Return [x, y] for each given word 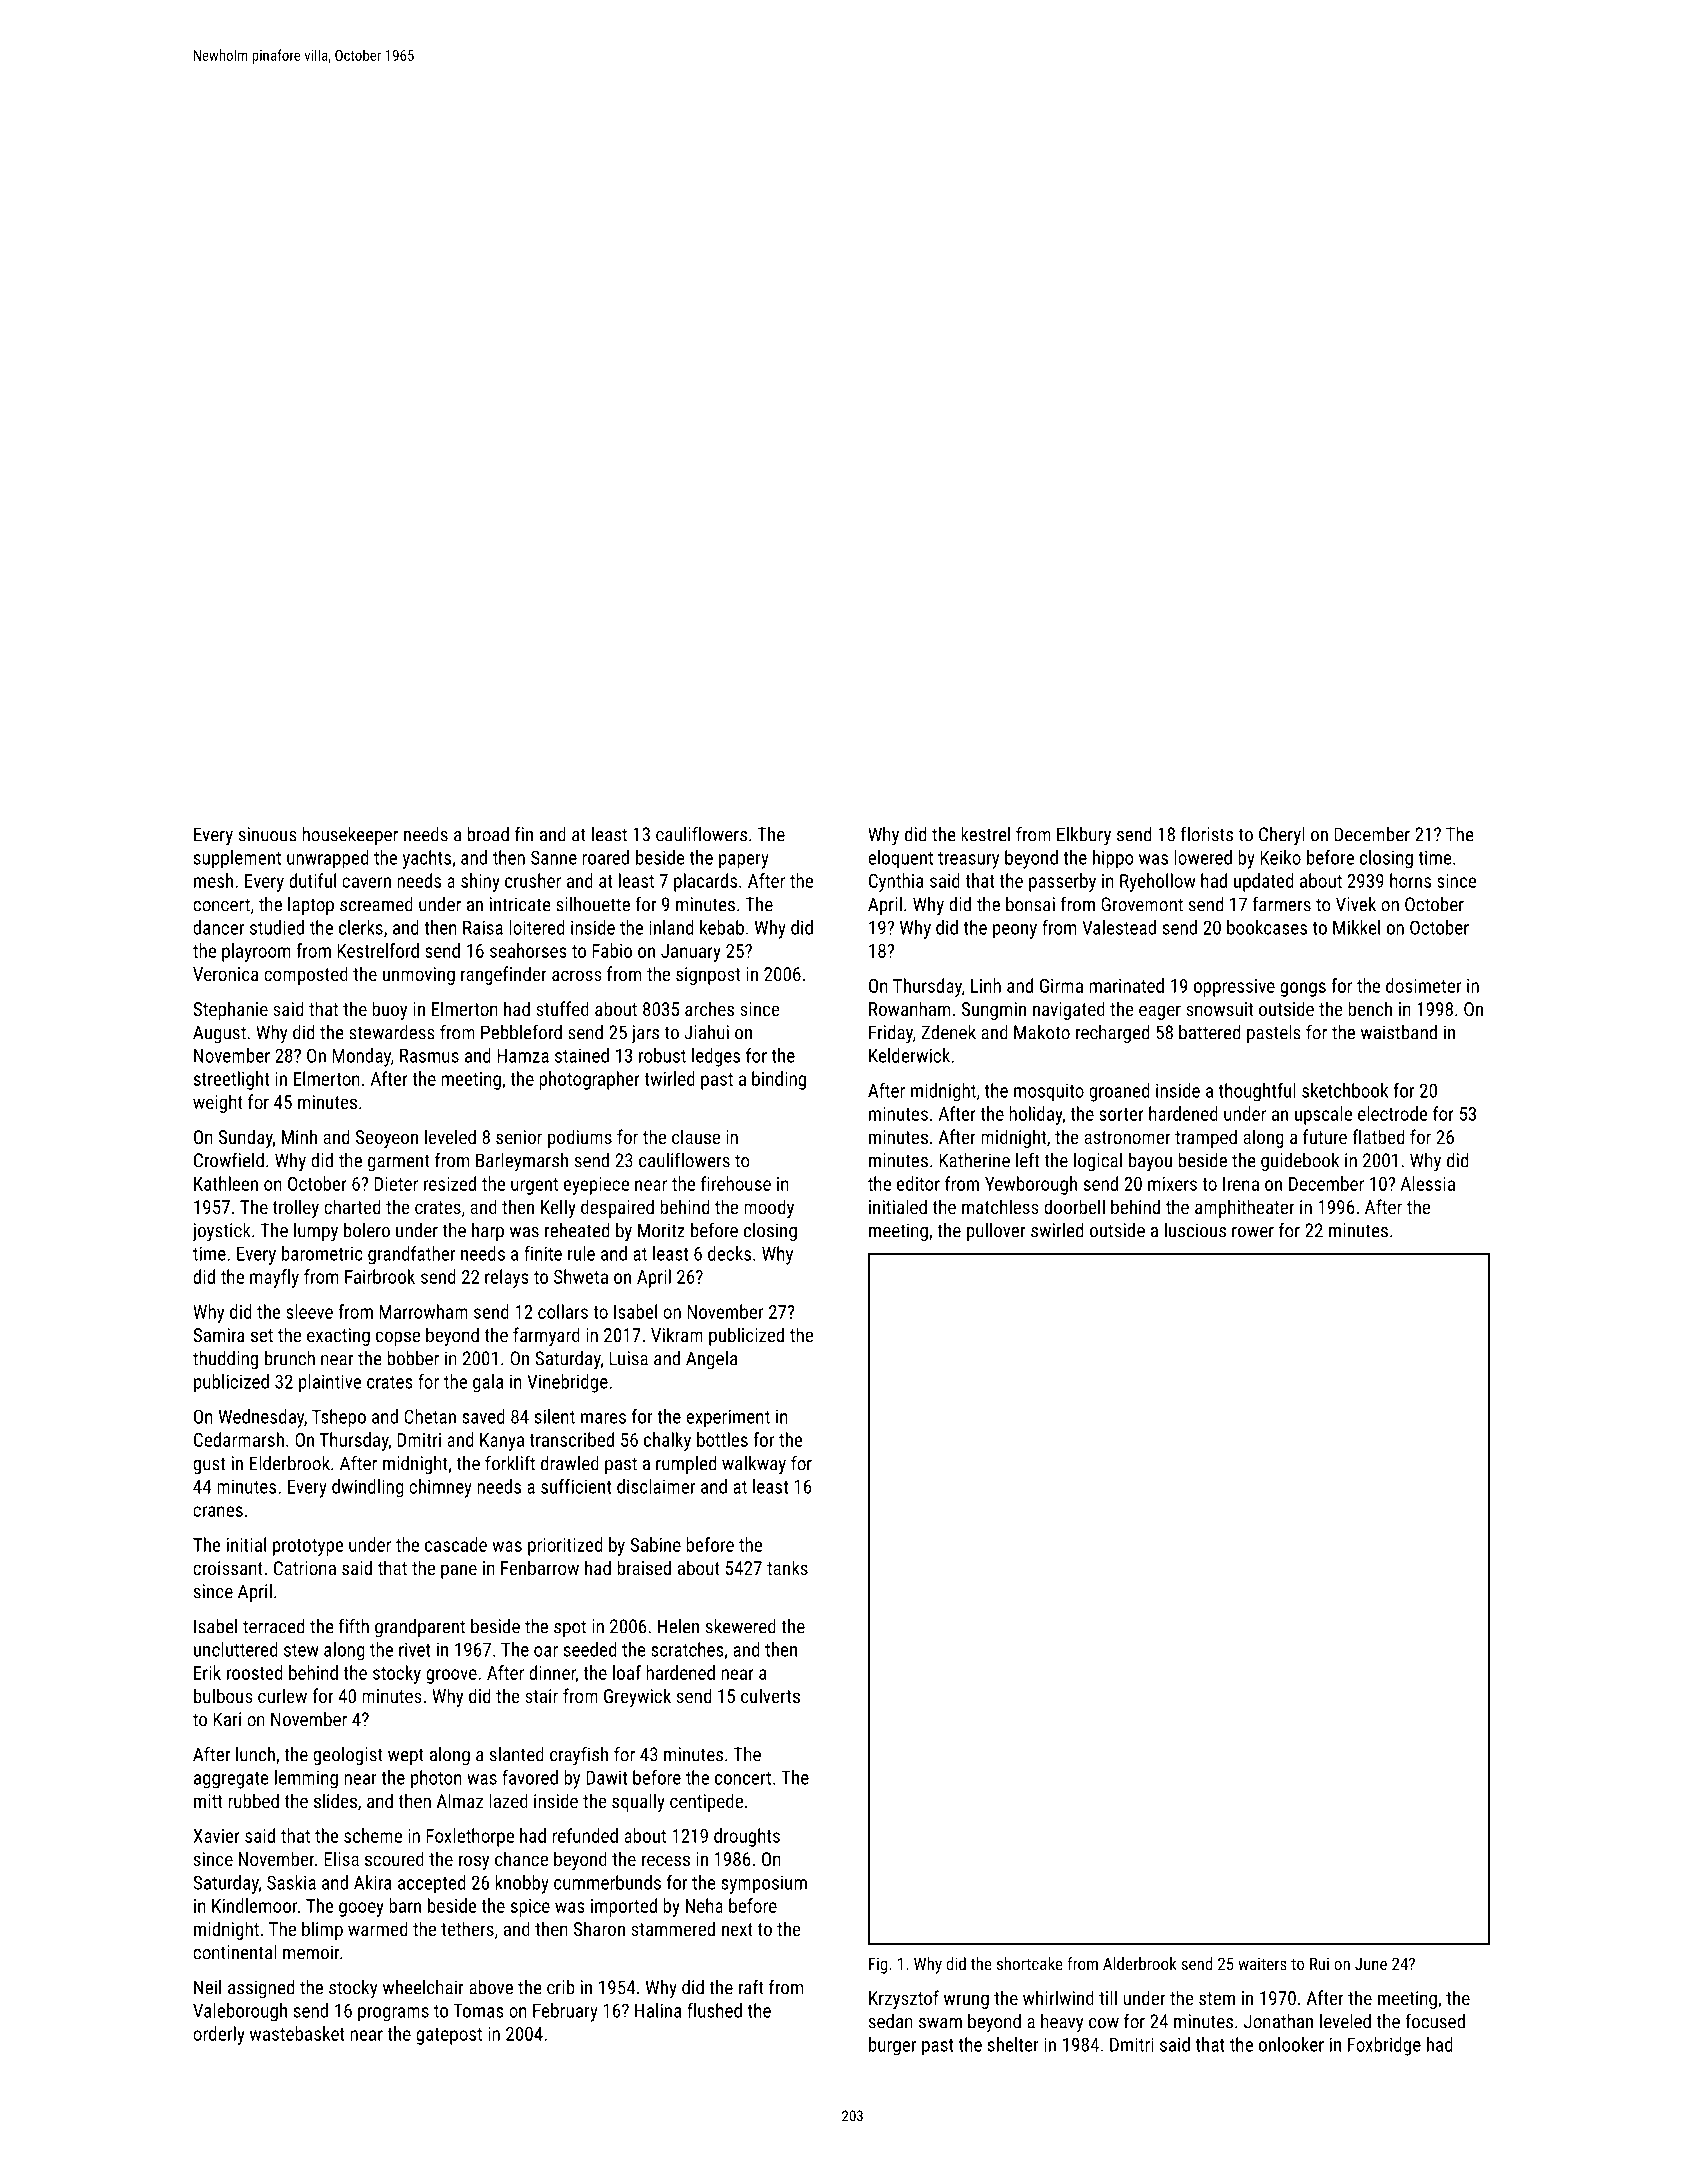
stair [541, 1696]
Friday [891, 1034]
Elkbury [1084, 836]
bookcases [1267, 927]
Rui [1319, 1964]
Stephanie [230, 1010]
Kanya [502, 1442]
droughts [747, 1837]
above [491, 1987]
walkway [754, 1465]
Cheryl [1282, 836]
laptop [311, 906]
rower [1253, 1232]
